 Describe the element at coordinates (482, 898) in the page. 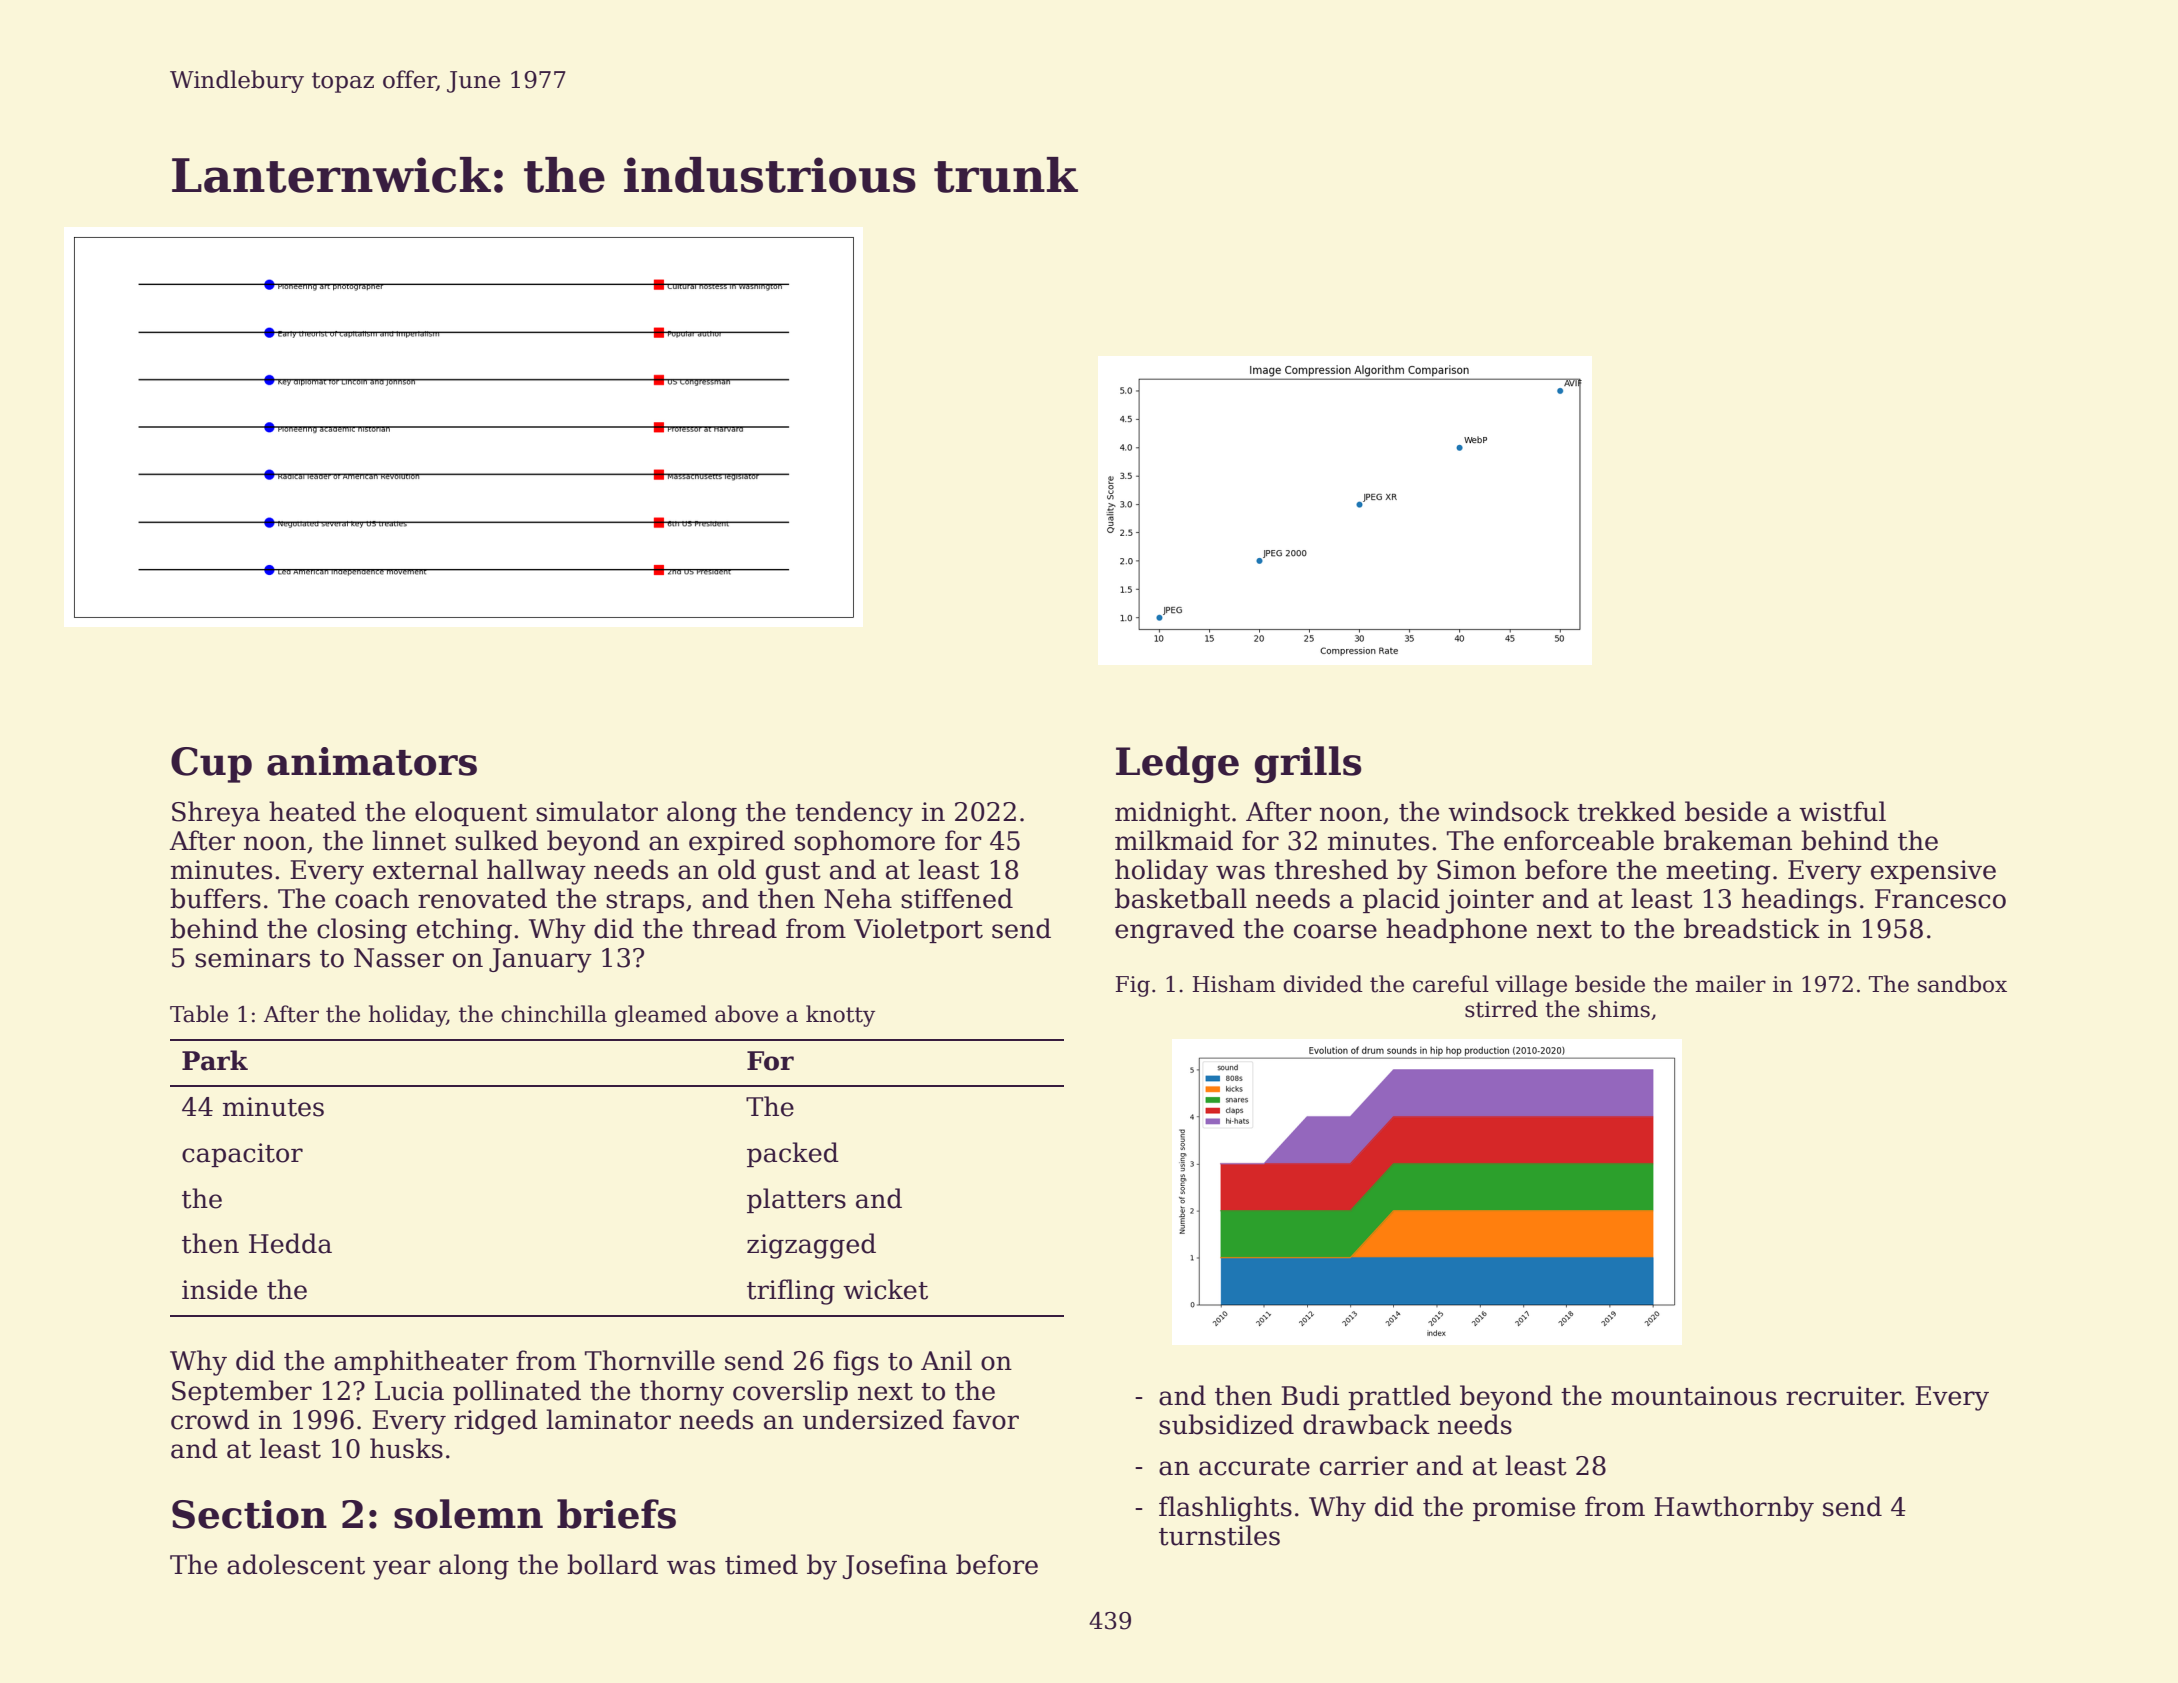

I see `renovated` at that location.
